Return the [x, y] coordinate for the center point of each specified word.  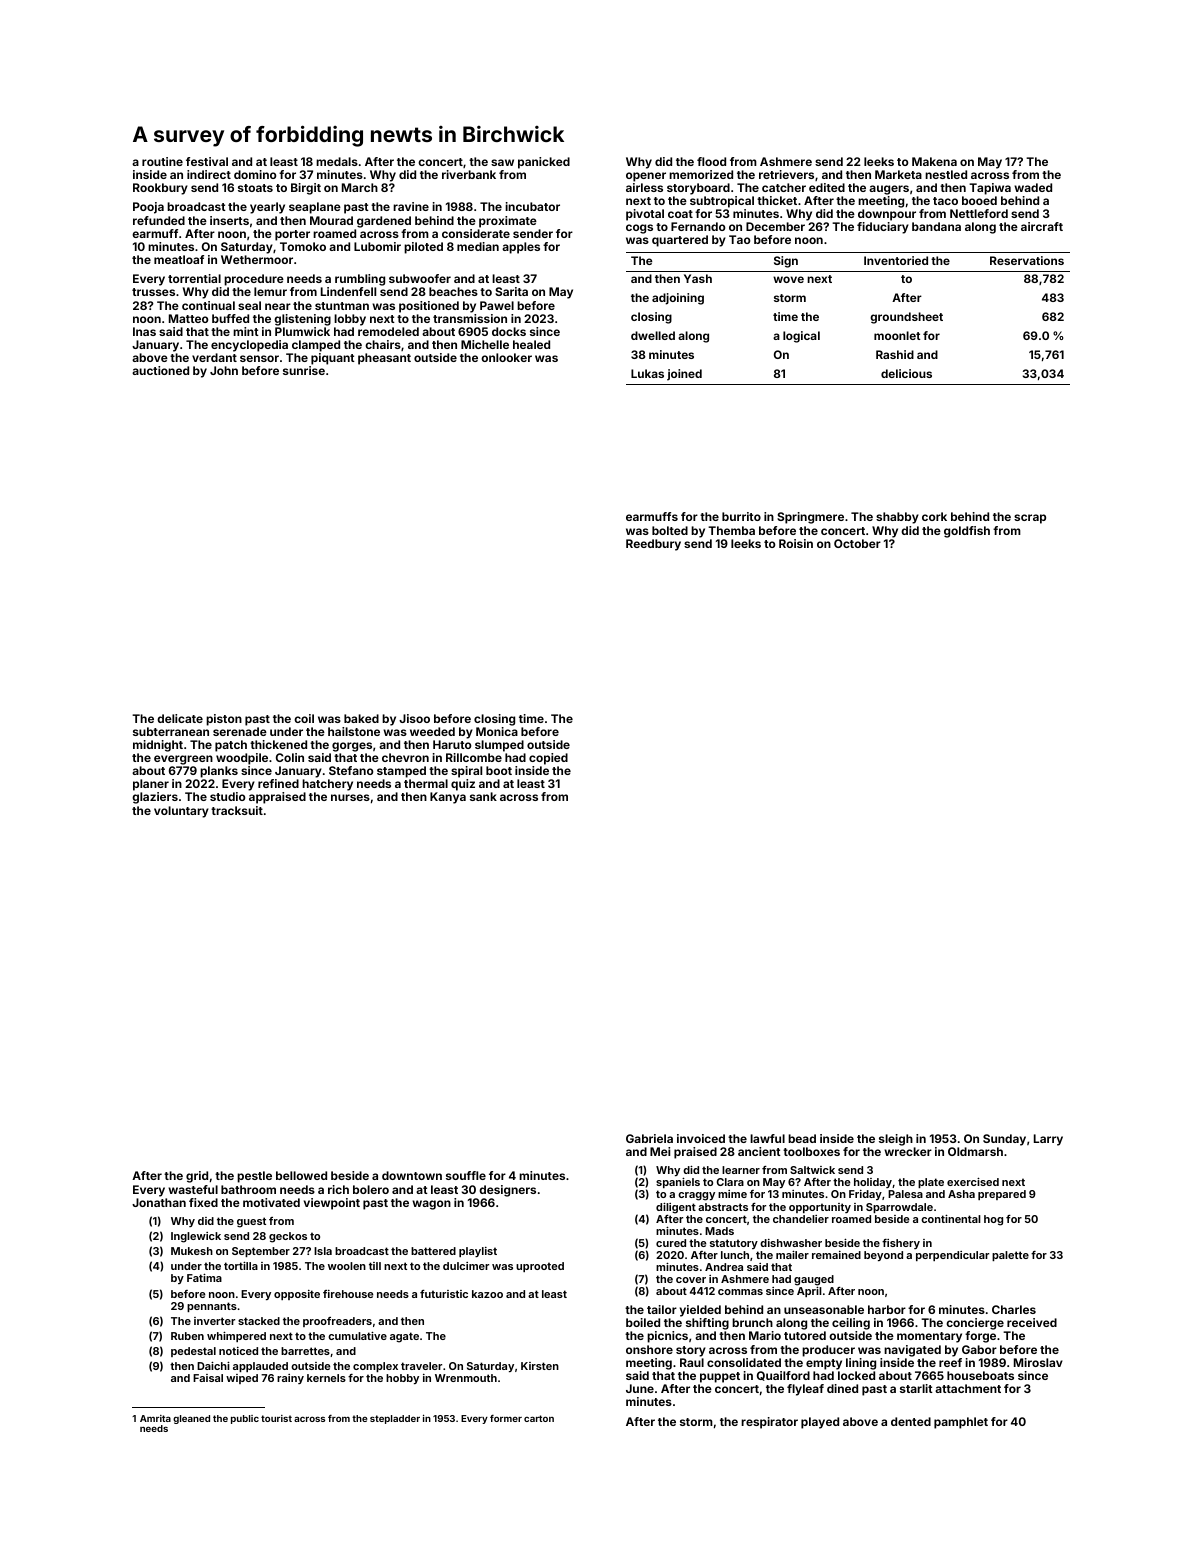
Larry [1048, 1140]
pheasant [384, 359]
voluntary [181, 812]
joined [684, 375]
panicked [544, 163]
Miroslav [1038, 1362]
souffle [466, 1175]
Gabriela [649, 1138]
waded [1033, 187]
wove [788, 279]
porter [292, 235]
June [640, 1388]
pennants [212, 1307]
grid [197, 1177]
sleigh [896, 1140]
